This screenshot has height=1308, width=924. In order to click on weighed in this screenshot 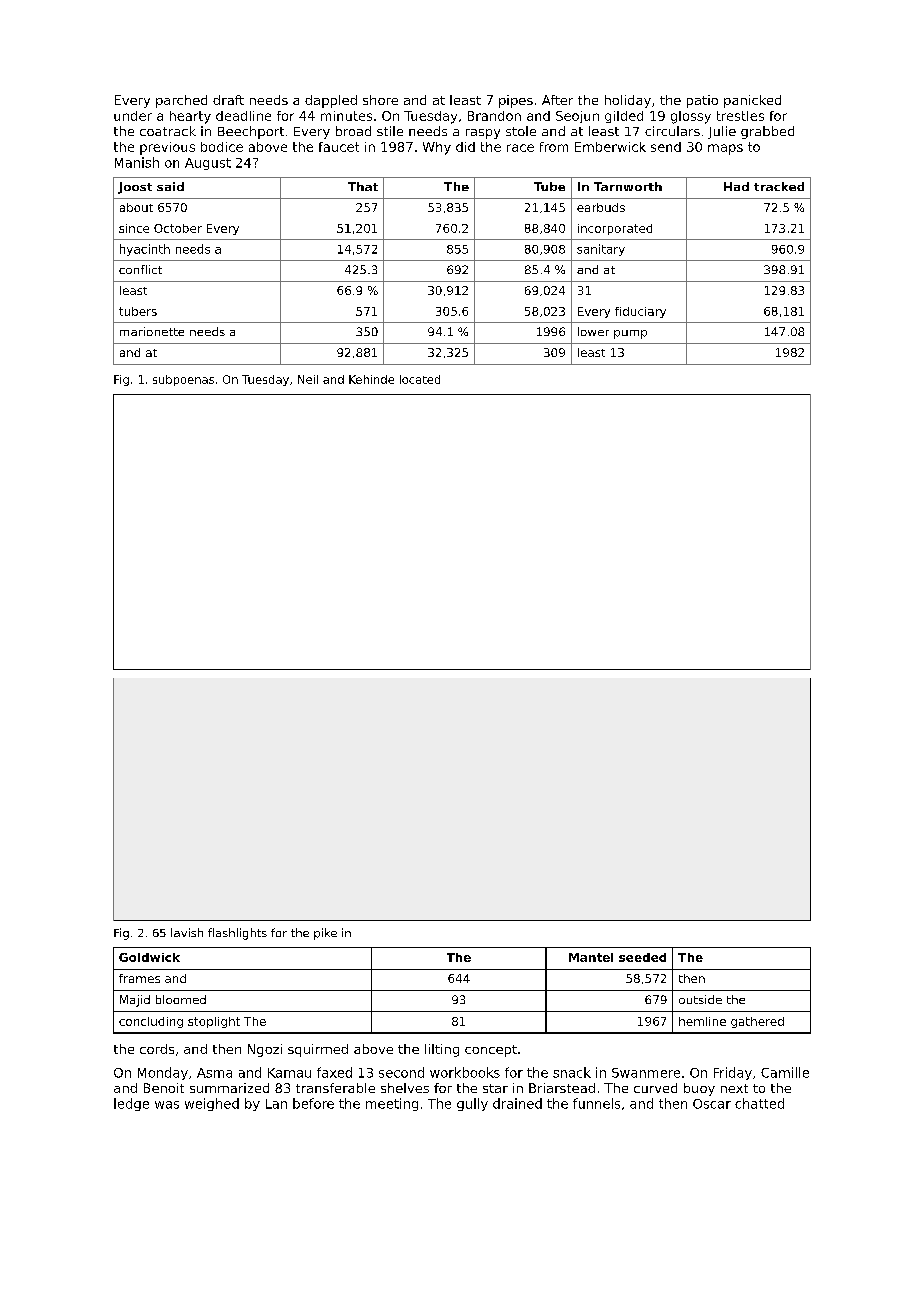, I will do `click(212, 1104)`.
